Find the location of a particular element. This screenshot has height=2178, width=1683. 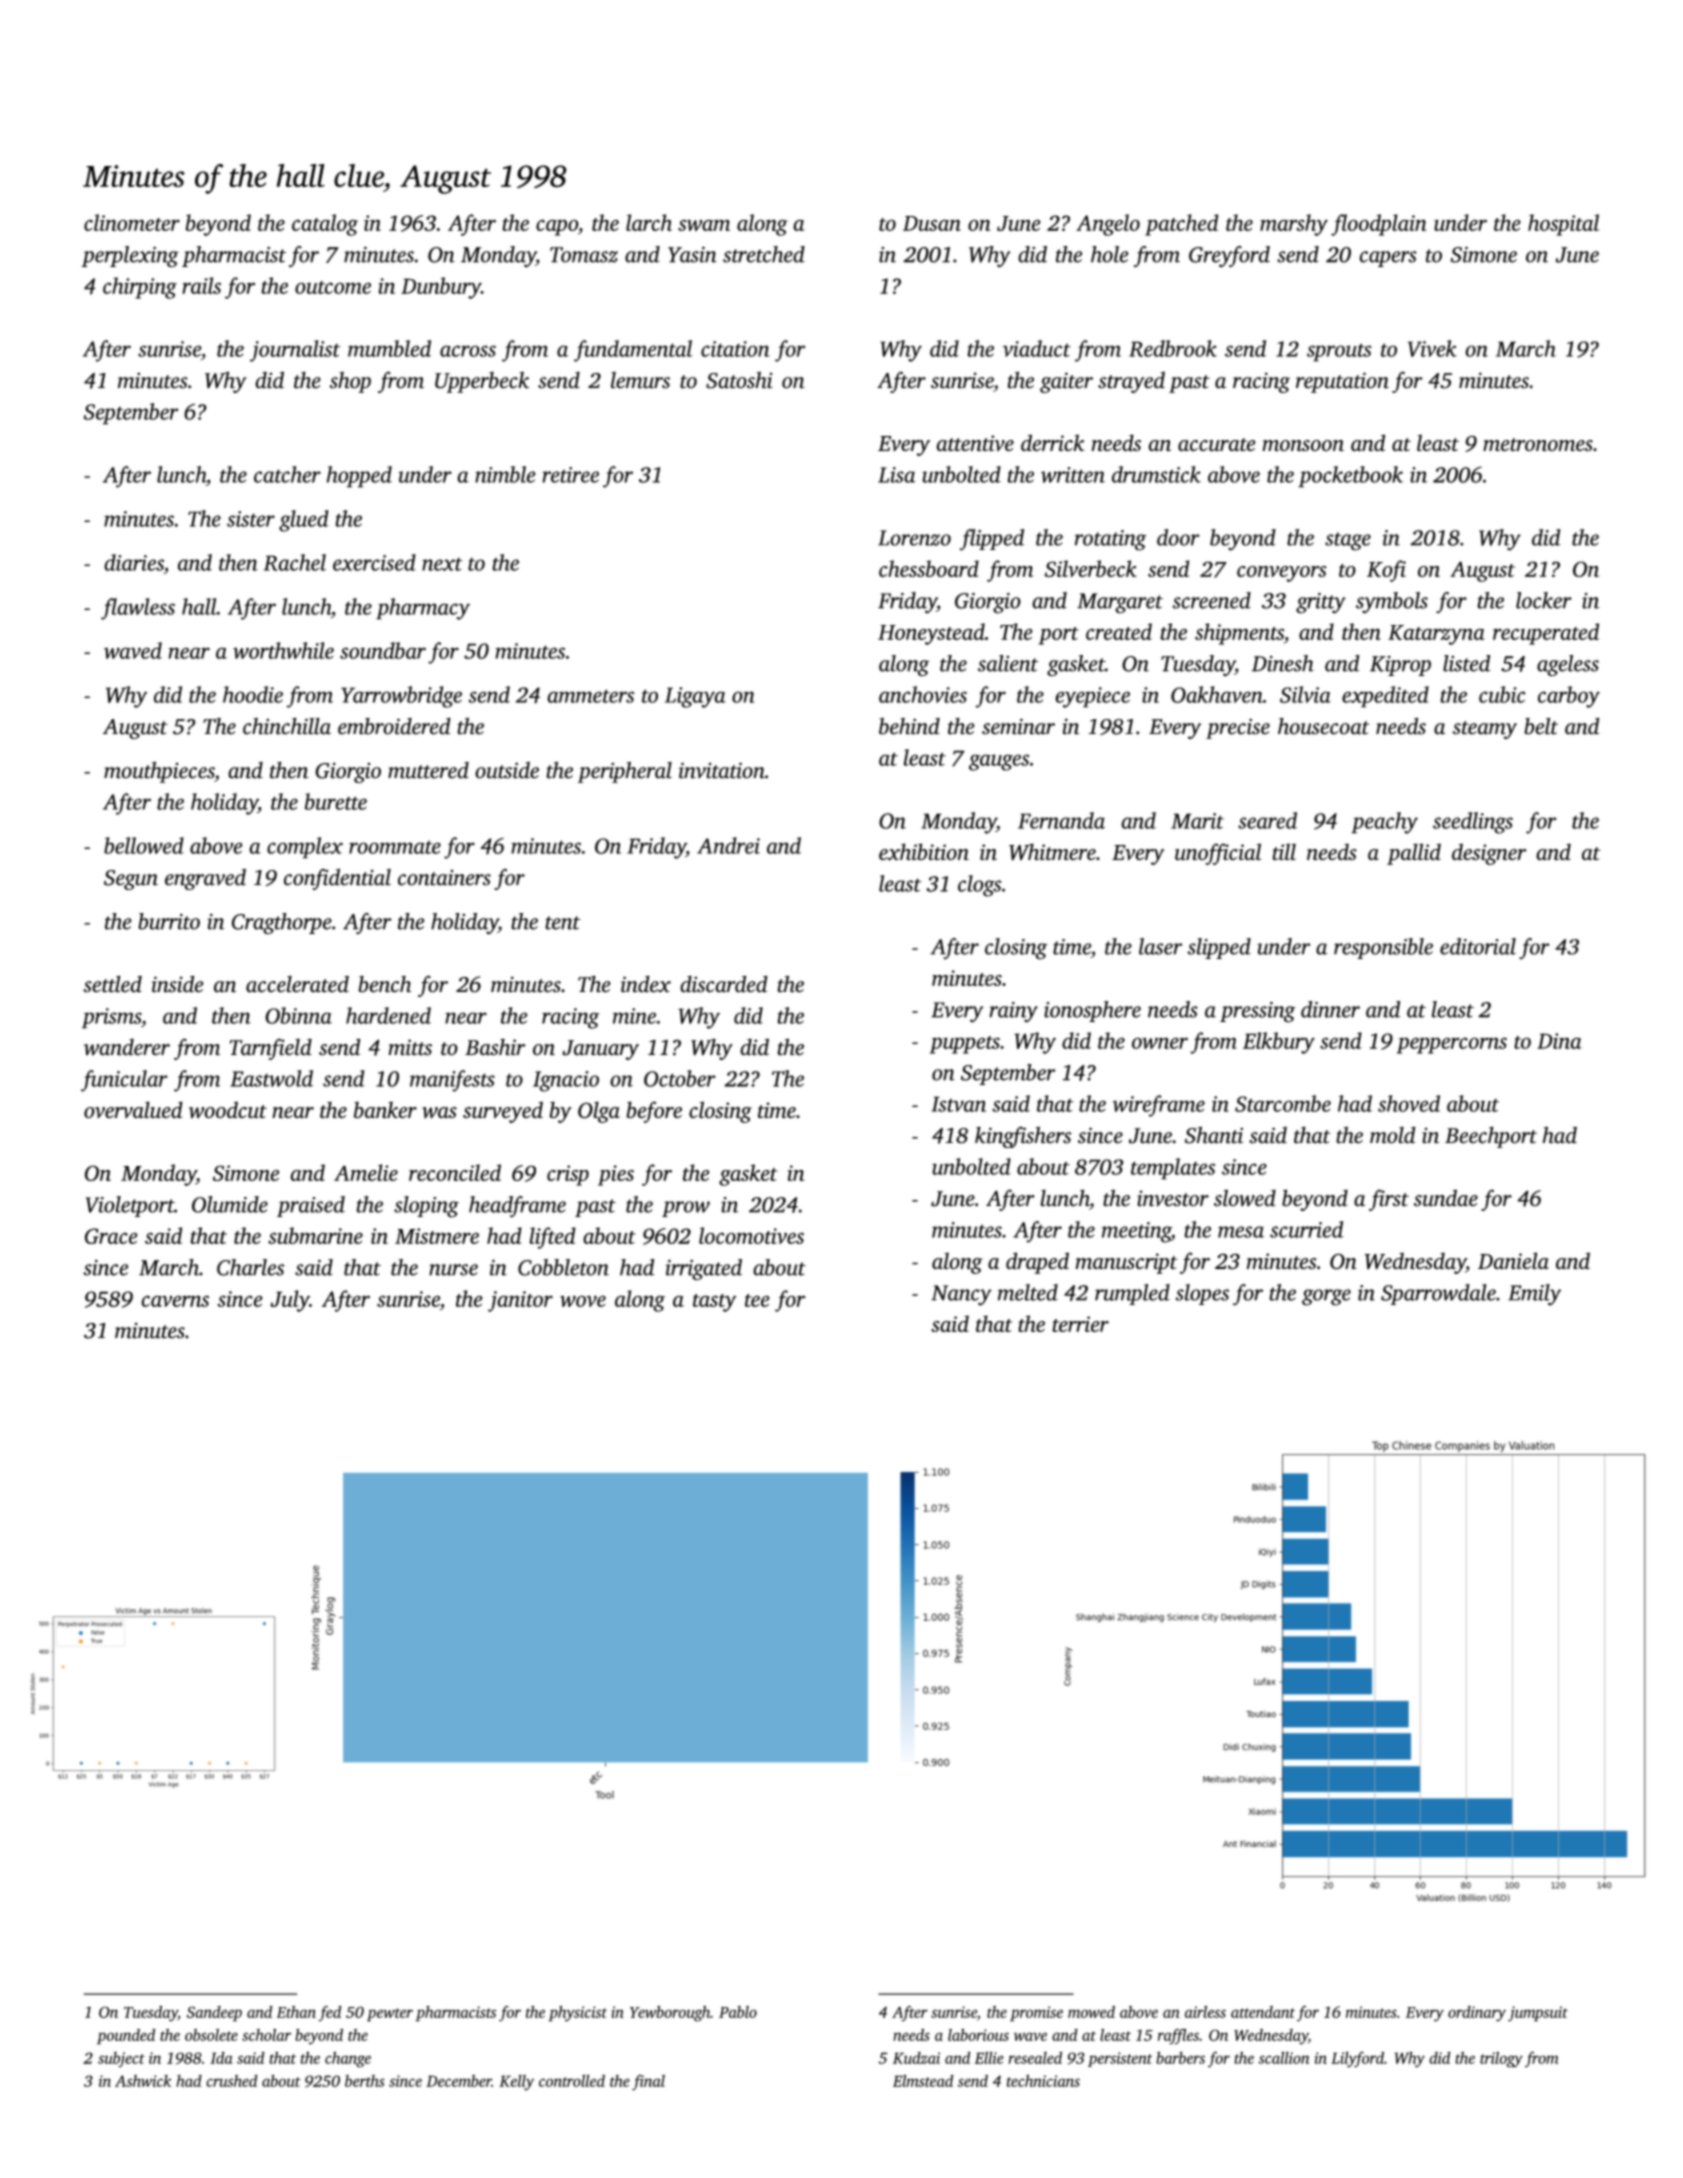

Ligaya is located at coordinates (695, 697).
